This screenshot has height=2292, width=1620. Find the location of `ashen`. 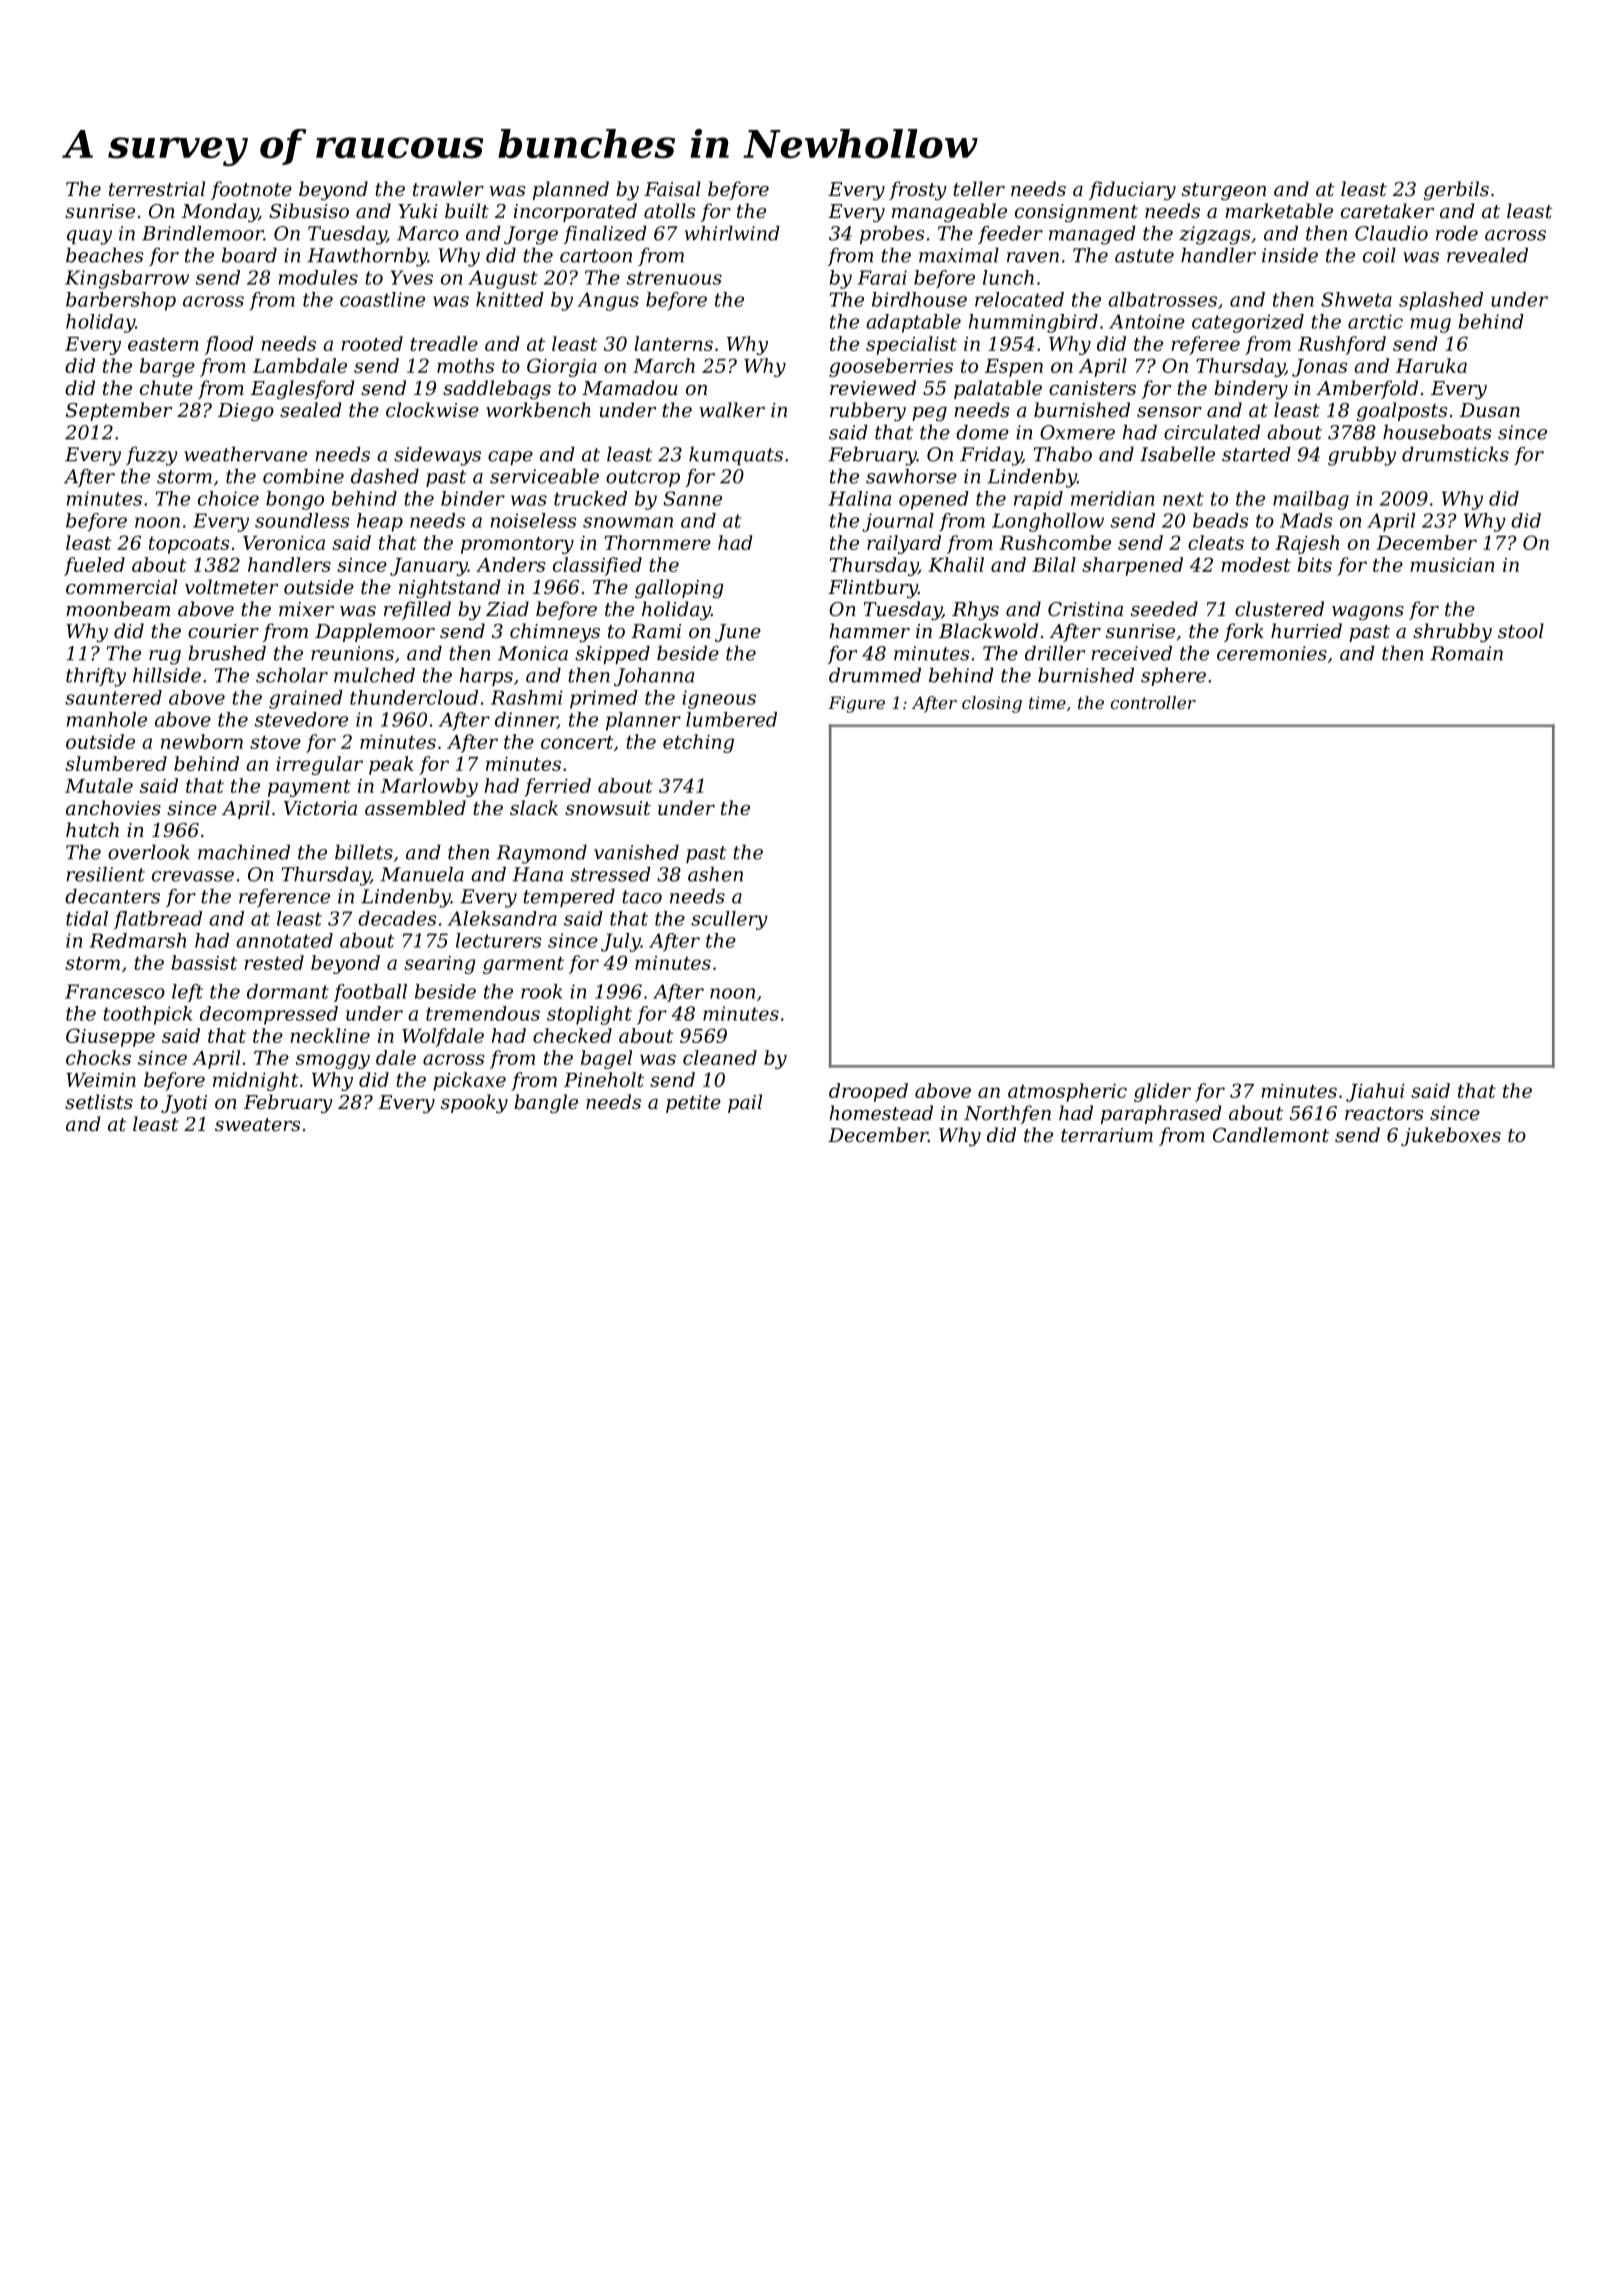

ashen is located at coordinates (715, 874).
